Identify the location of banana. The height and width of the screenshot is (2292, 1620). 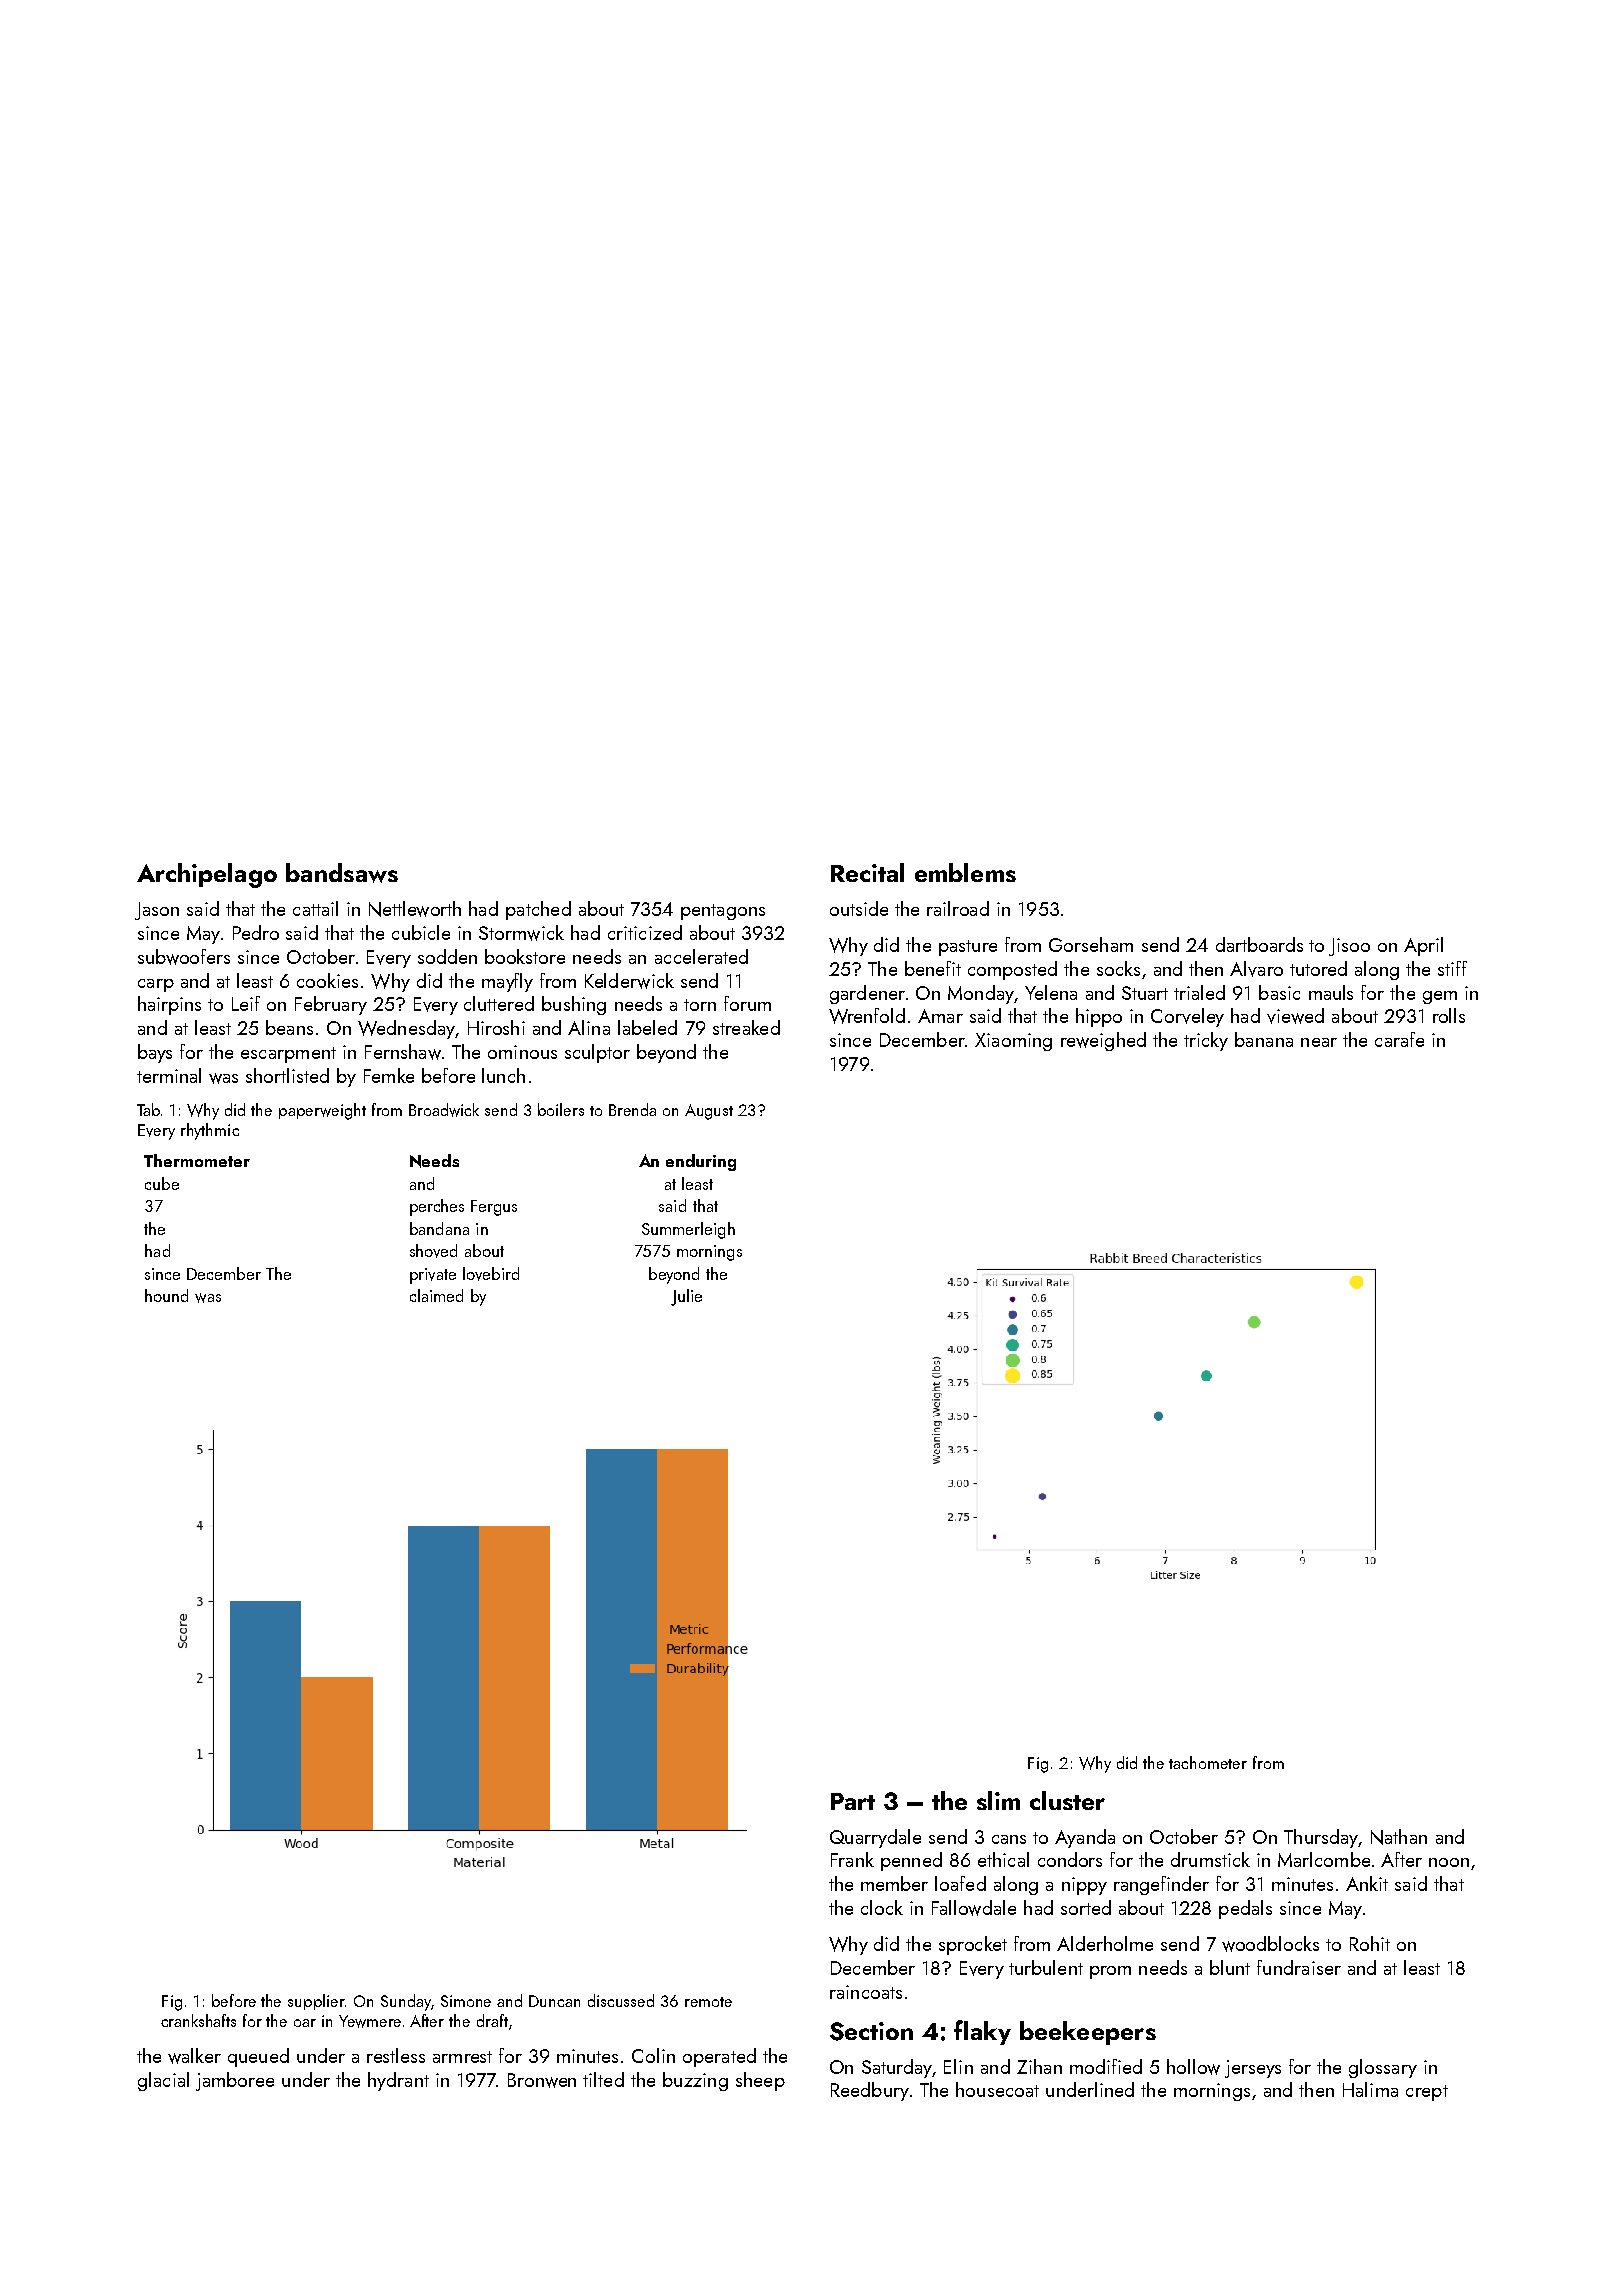
(1264, 1039).
